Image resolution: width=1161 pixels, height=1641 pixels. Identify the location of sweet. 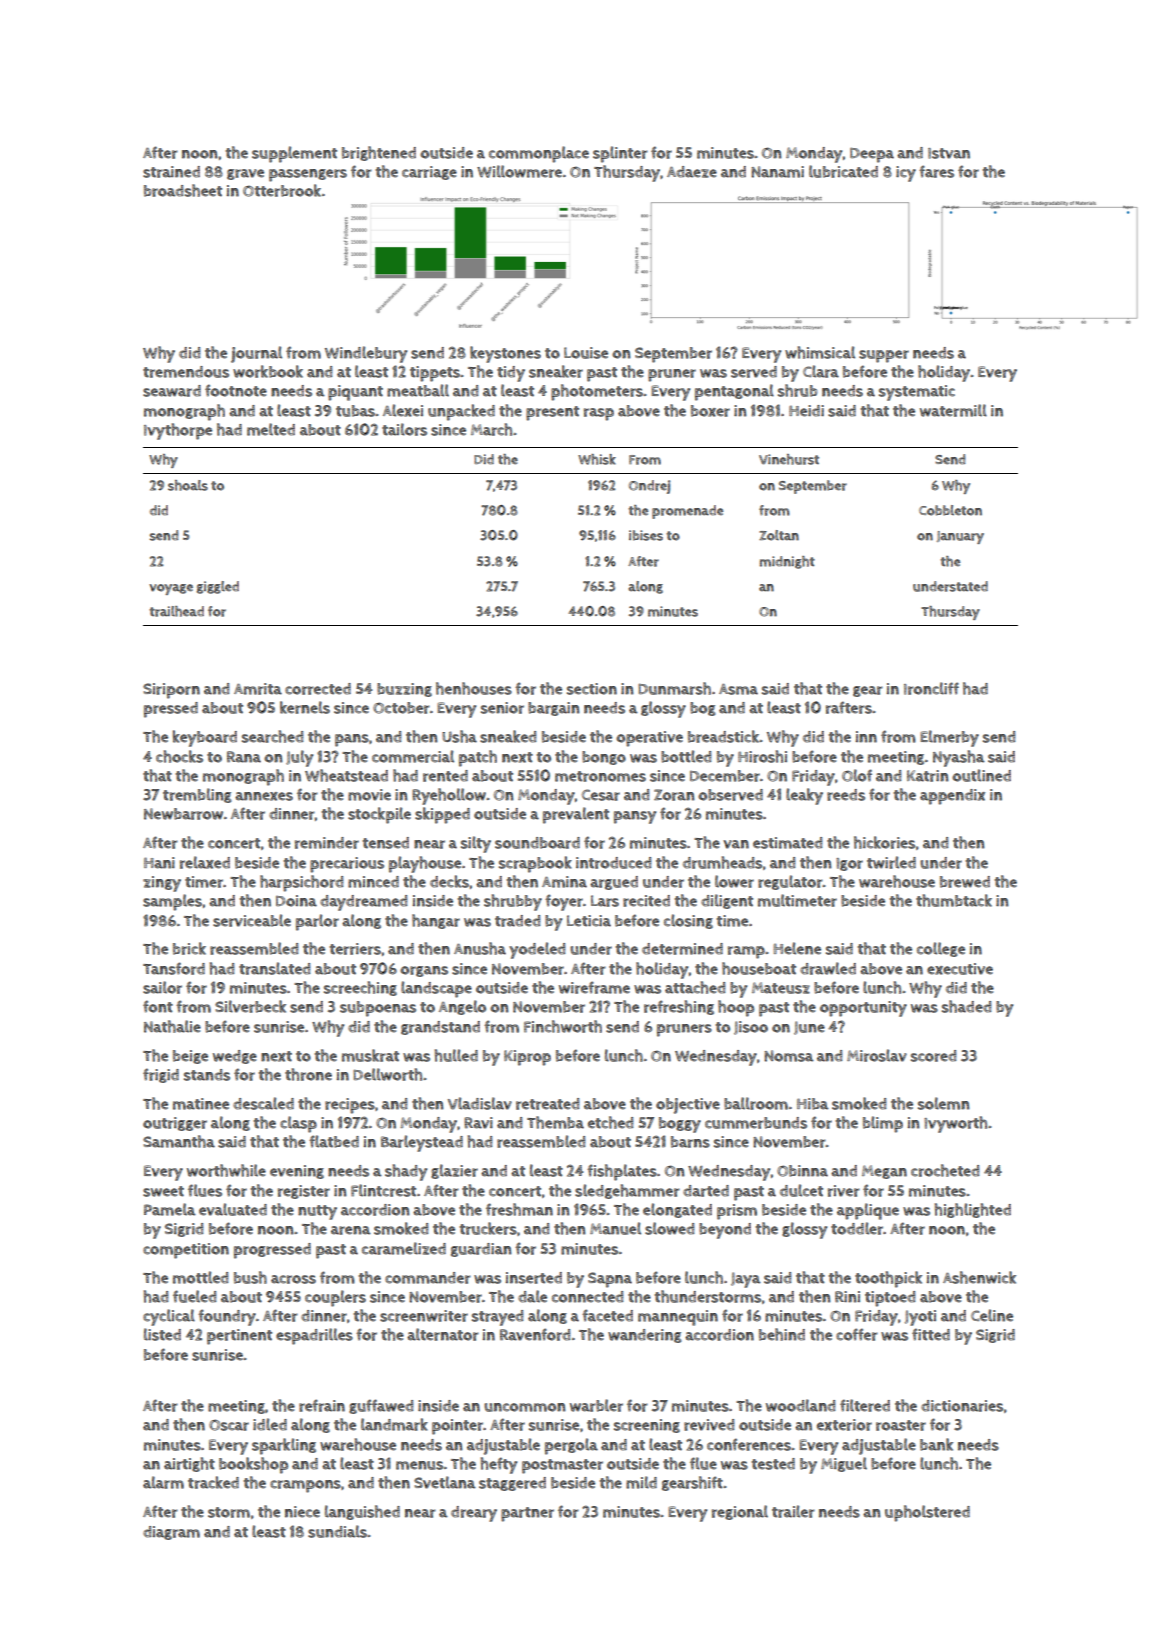
(163, 1191).
